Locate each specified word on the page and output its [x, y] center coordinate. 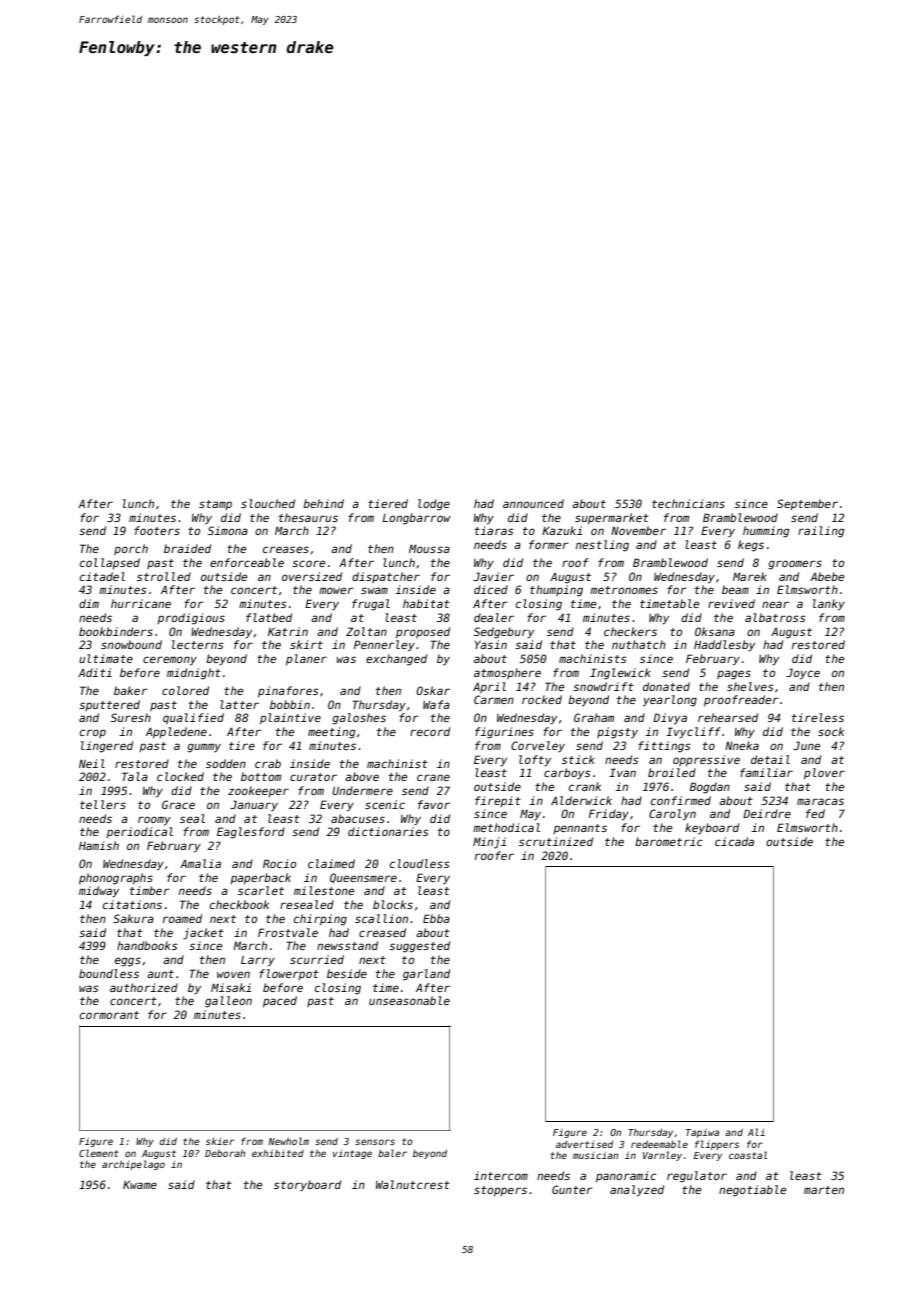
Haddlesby [724, 646]
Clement [99, 1153]
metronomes [624, 590]
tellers [103, 804]
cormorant [109, 1015]
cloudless [420, 863]
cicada [734, 841]
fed [815, 813]
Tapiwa [702, 1133]
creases [286, 549]
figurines [504, 733]
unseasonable [409, 1000]
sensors [375, 1142]
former [549, 544]
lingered [107, 747]
